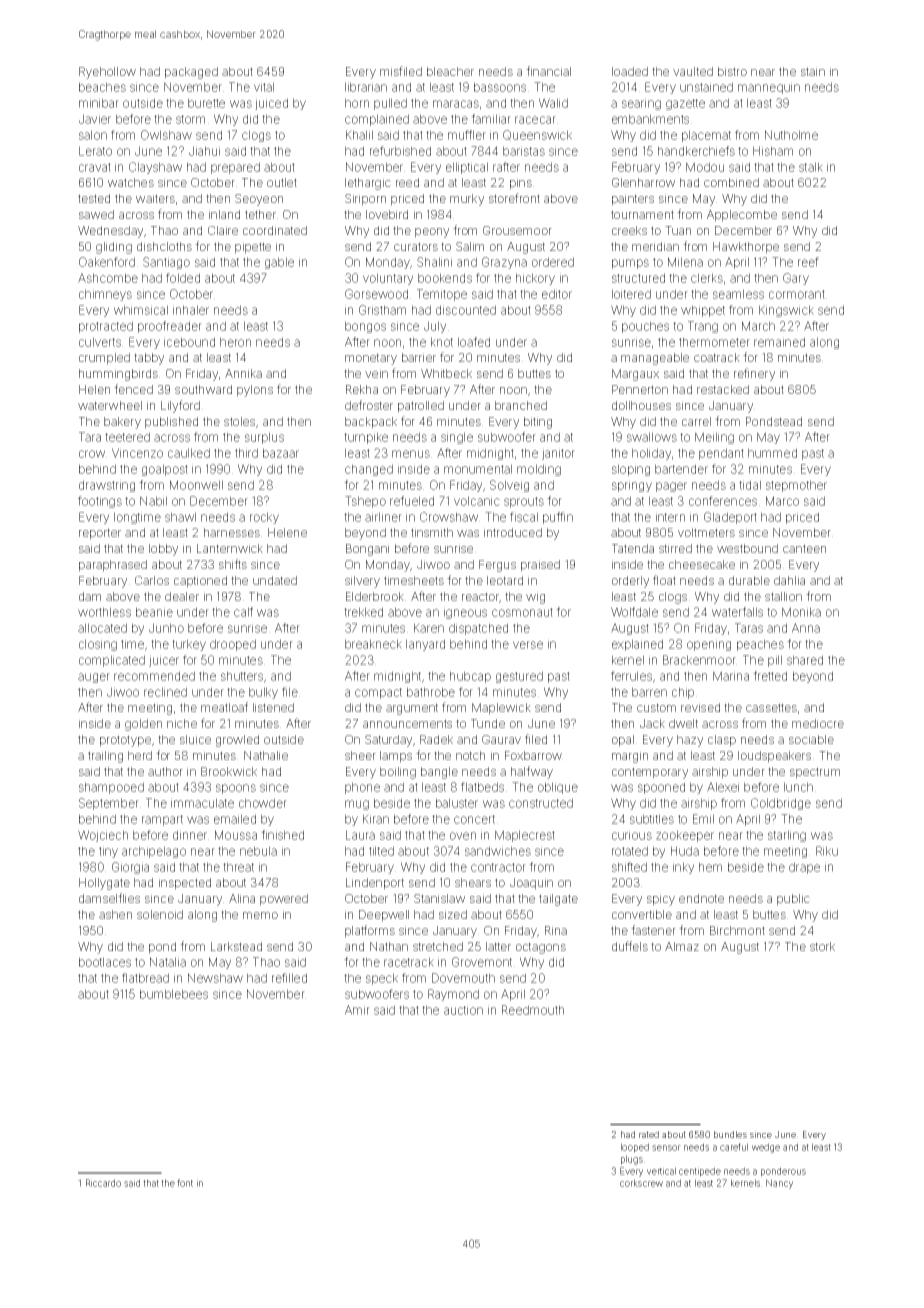 This screenshot has width=924, height=1308. I want to click on font, so click(185, 1183).
